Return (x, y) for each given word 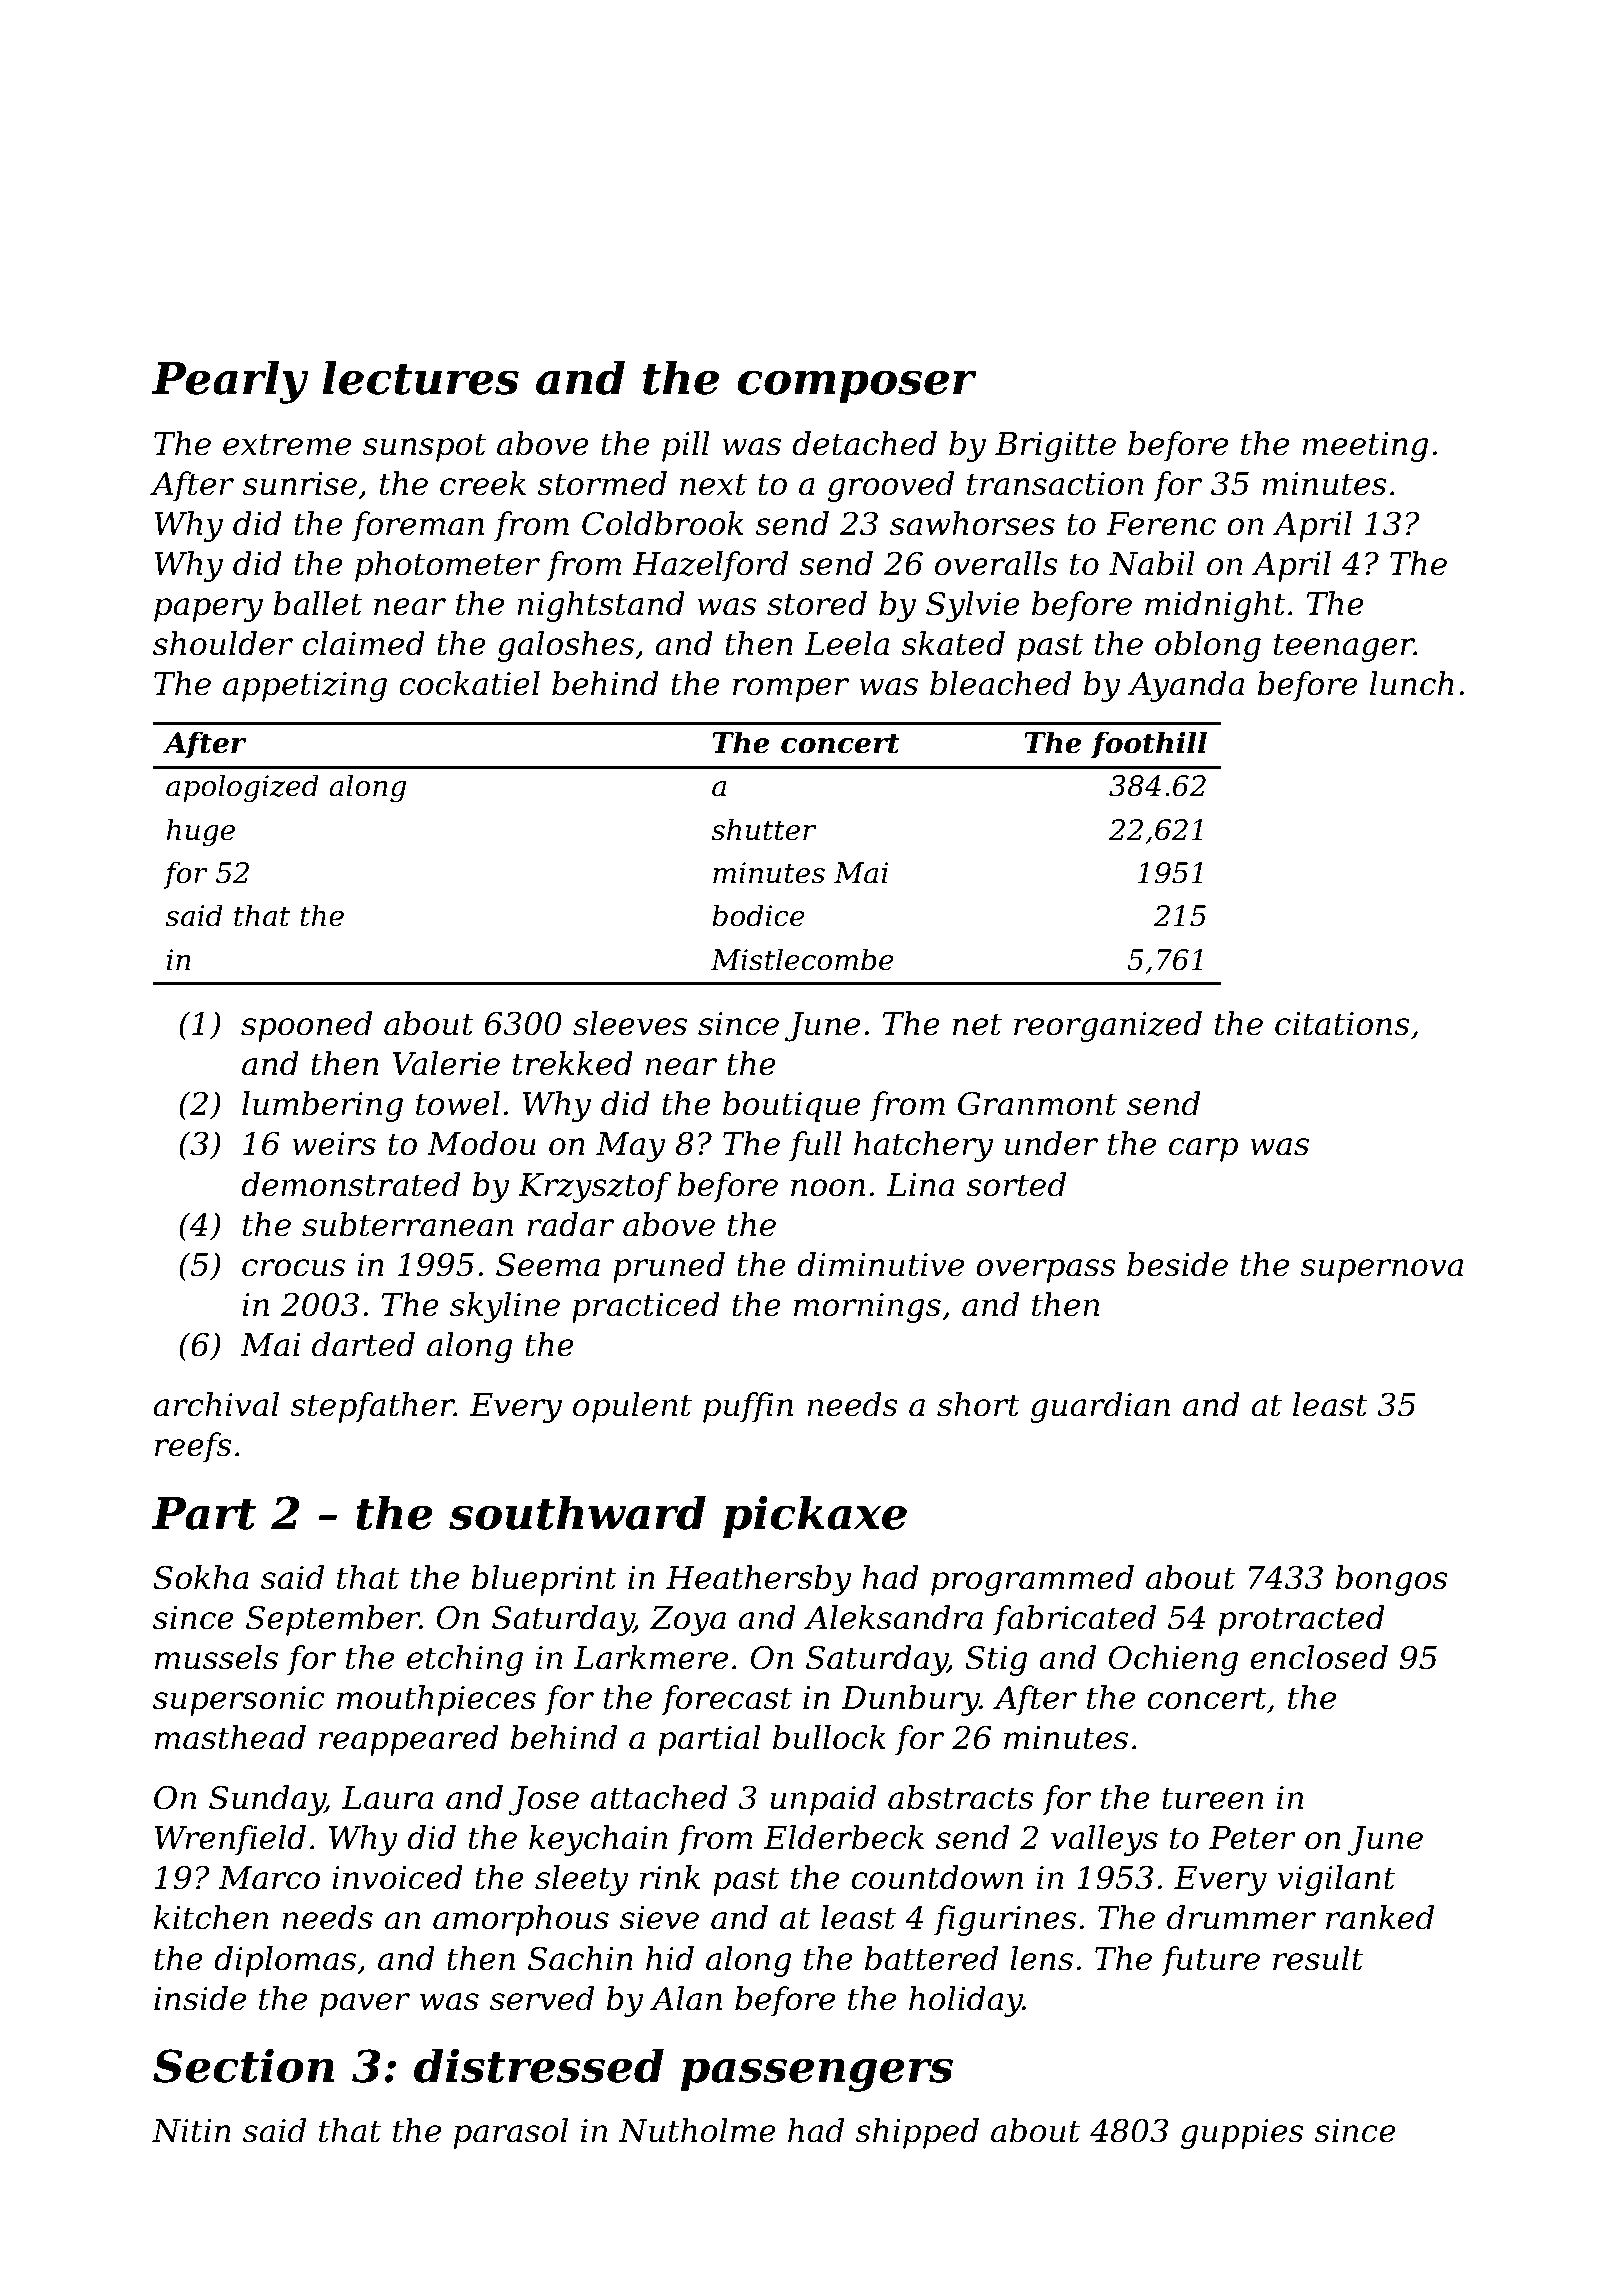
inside (200, 1998)
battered (931, 1958)
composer (857, 386)
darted (363, 1344)
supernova (1381, 1271)
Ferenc (1161, 524)
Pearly (229, 382)
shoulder (223, 643)
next (713, 484)
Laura (387, 1798)
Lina (920, 1185)
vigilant (1336, 1880)
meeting (1365, 447)
